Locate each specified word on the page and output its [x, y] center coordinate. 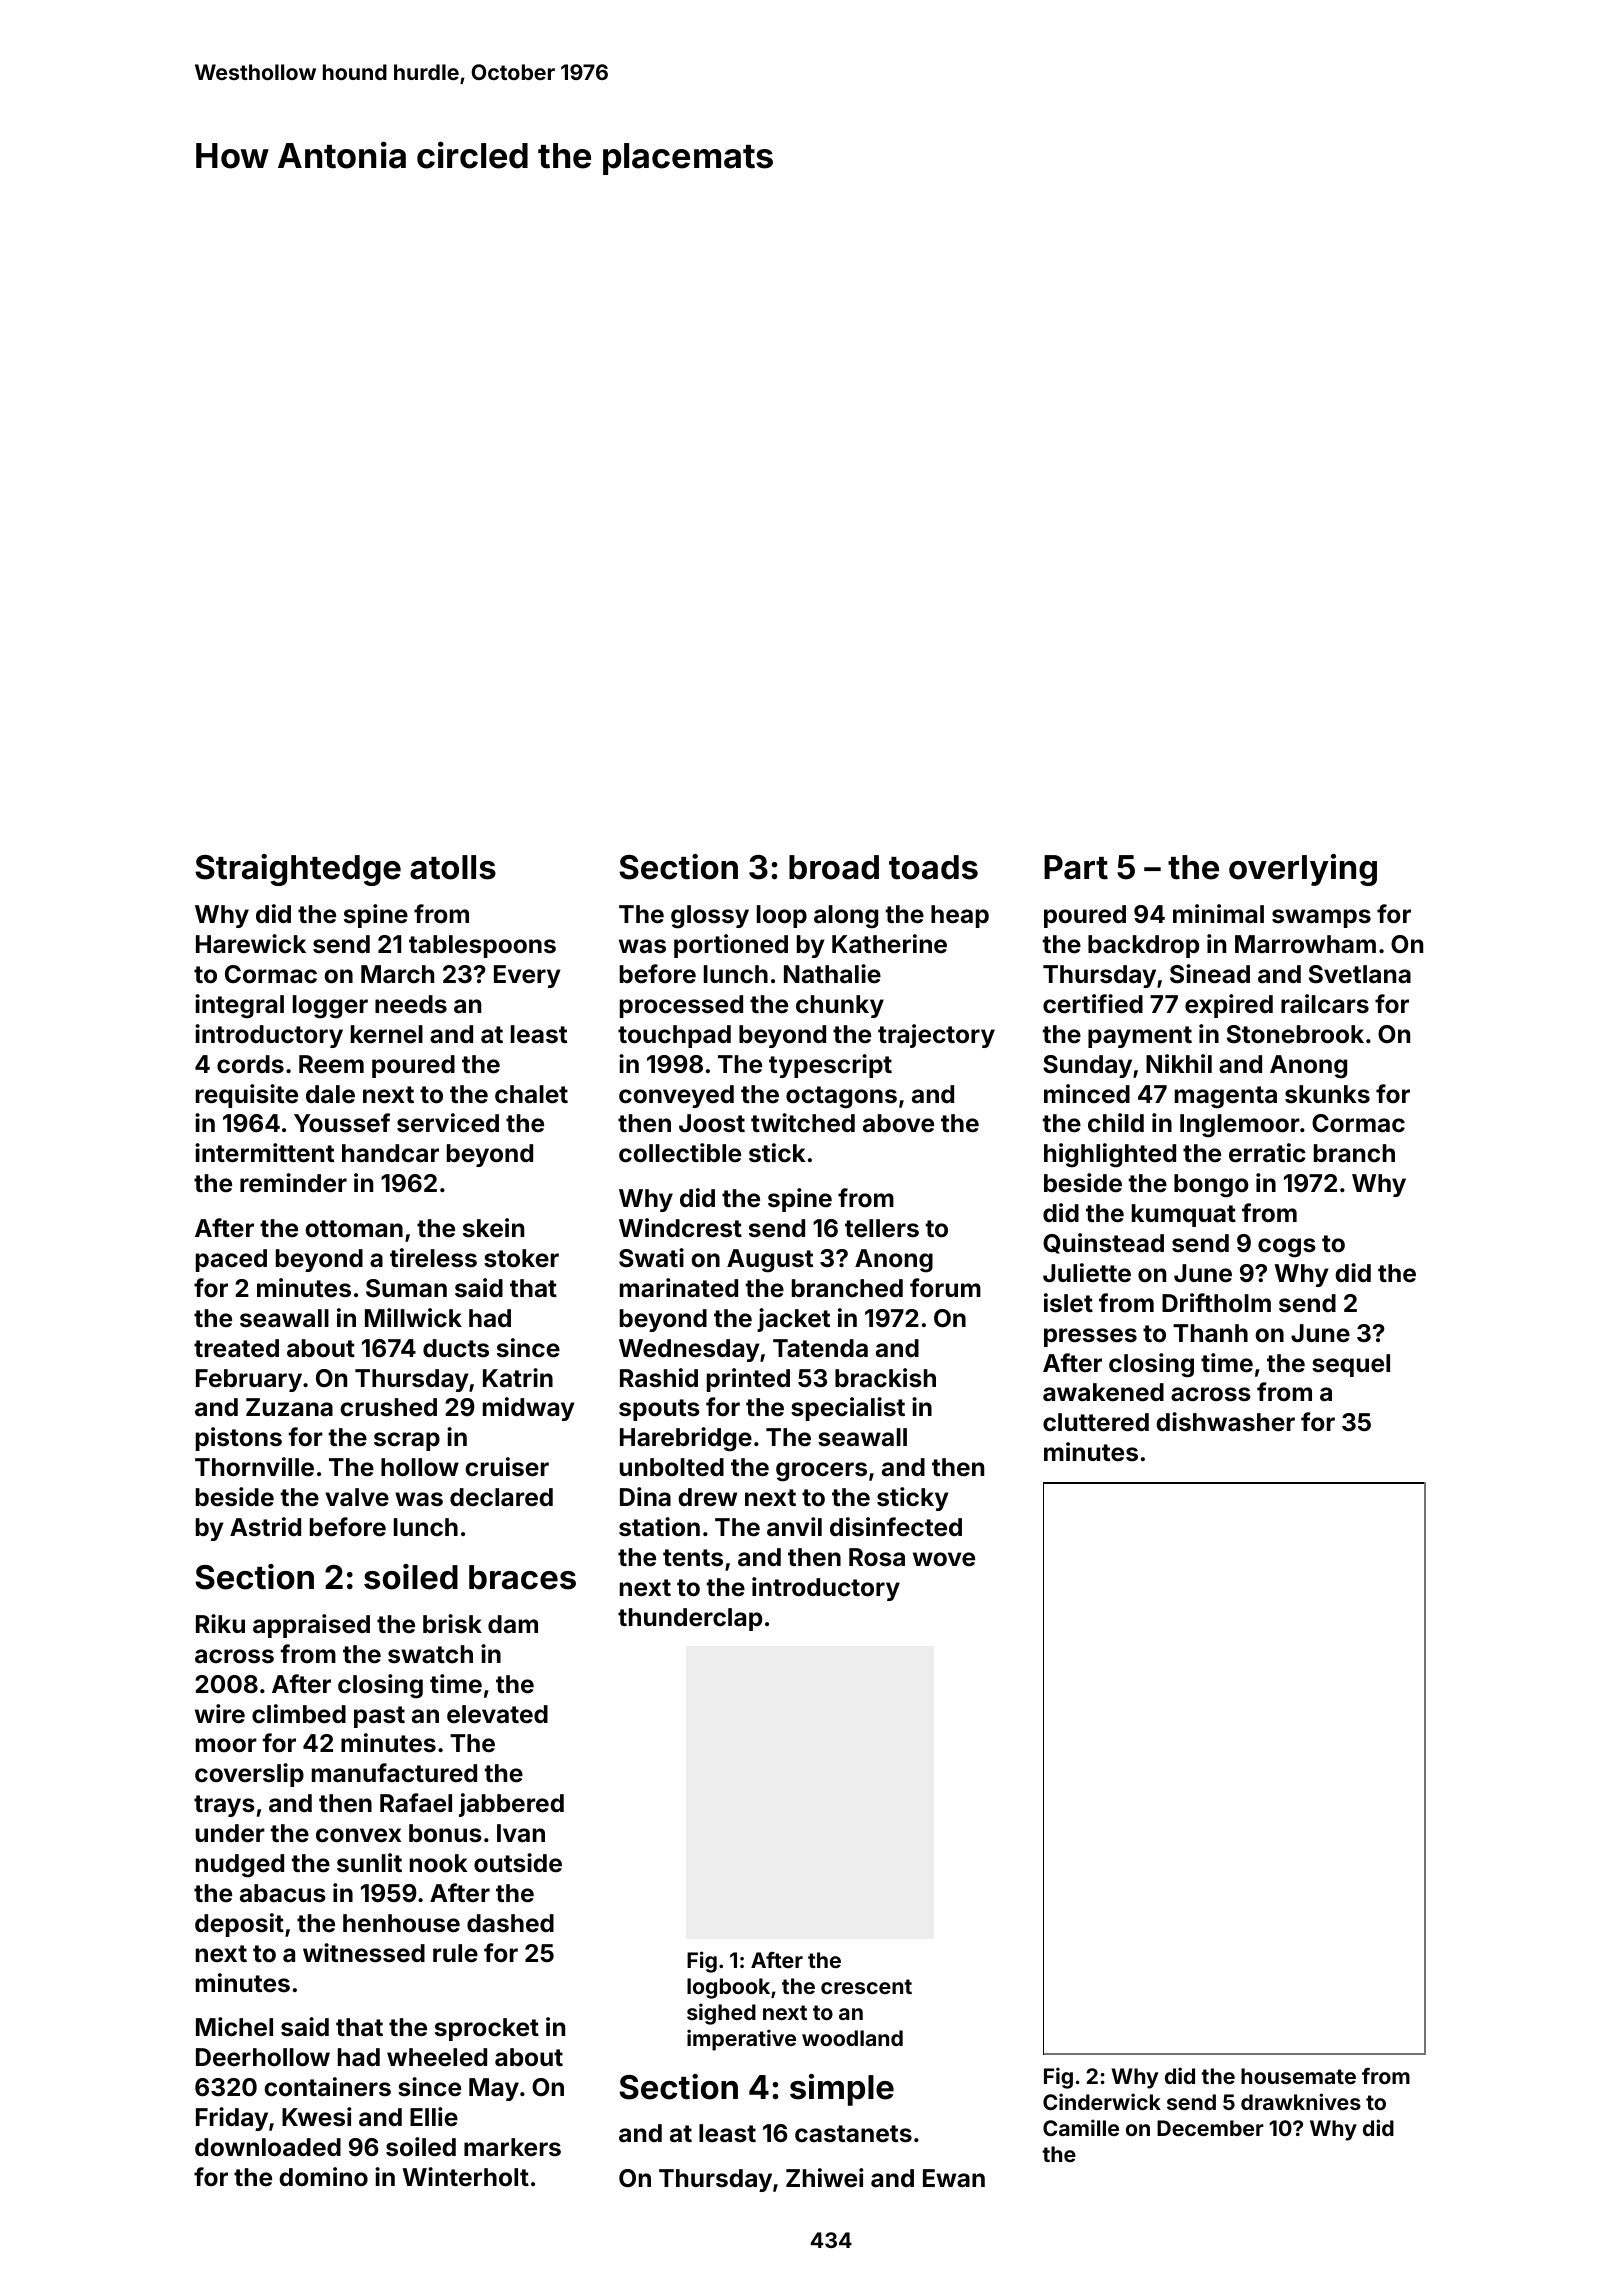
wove [944, 1559]
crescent [866, 1986]
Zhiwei [824, 2178]
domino [323, 2177]
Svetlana [1360, 974]
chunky [840, 1006]
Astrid [265, 1527]
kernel [387, 1034]
